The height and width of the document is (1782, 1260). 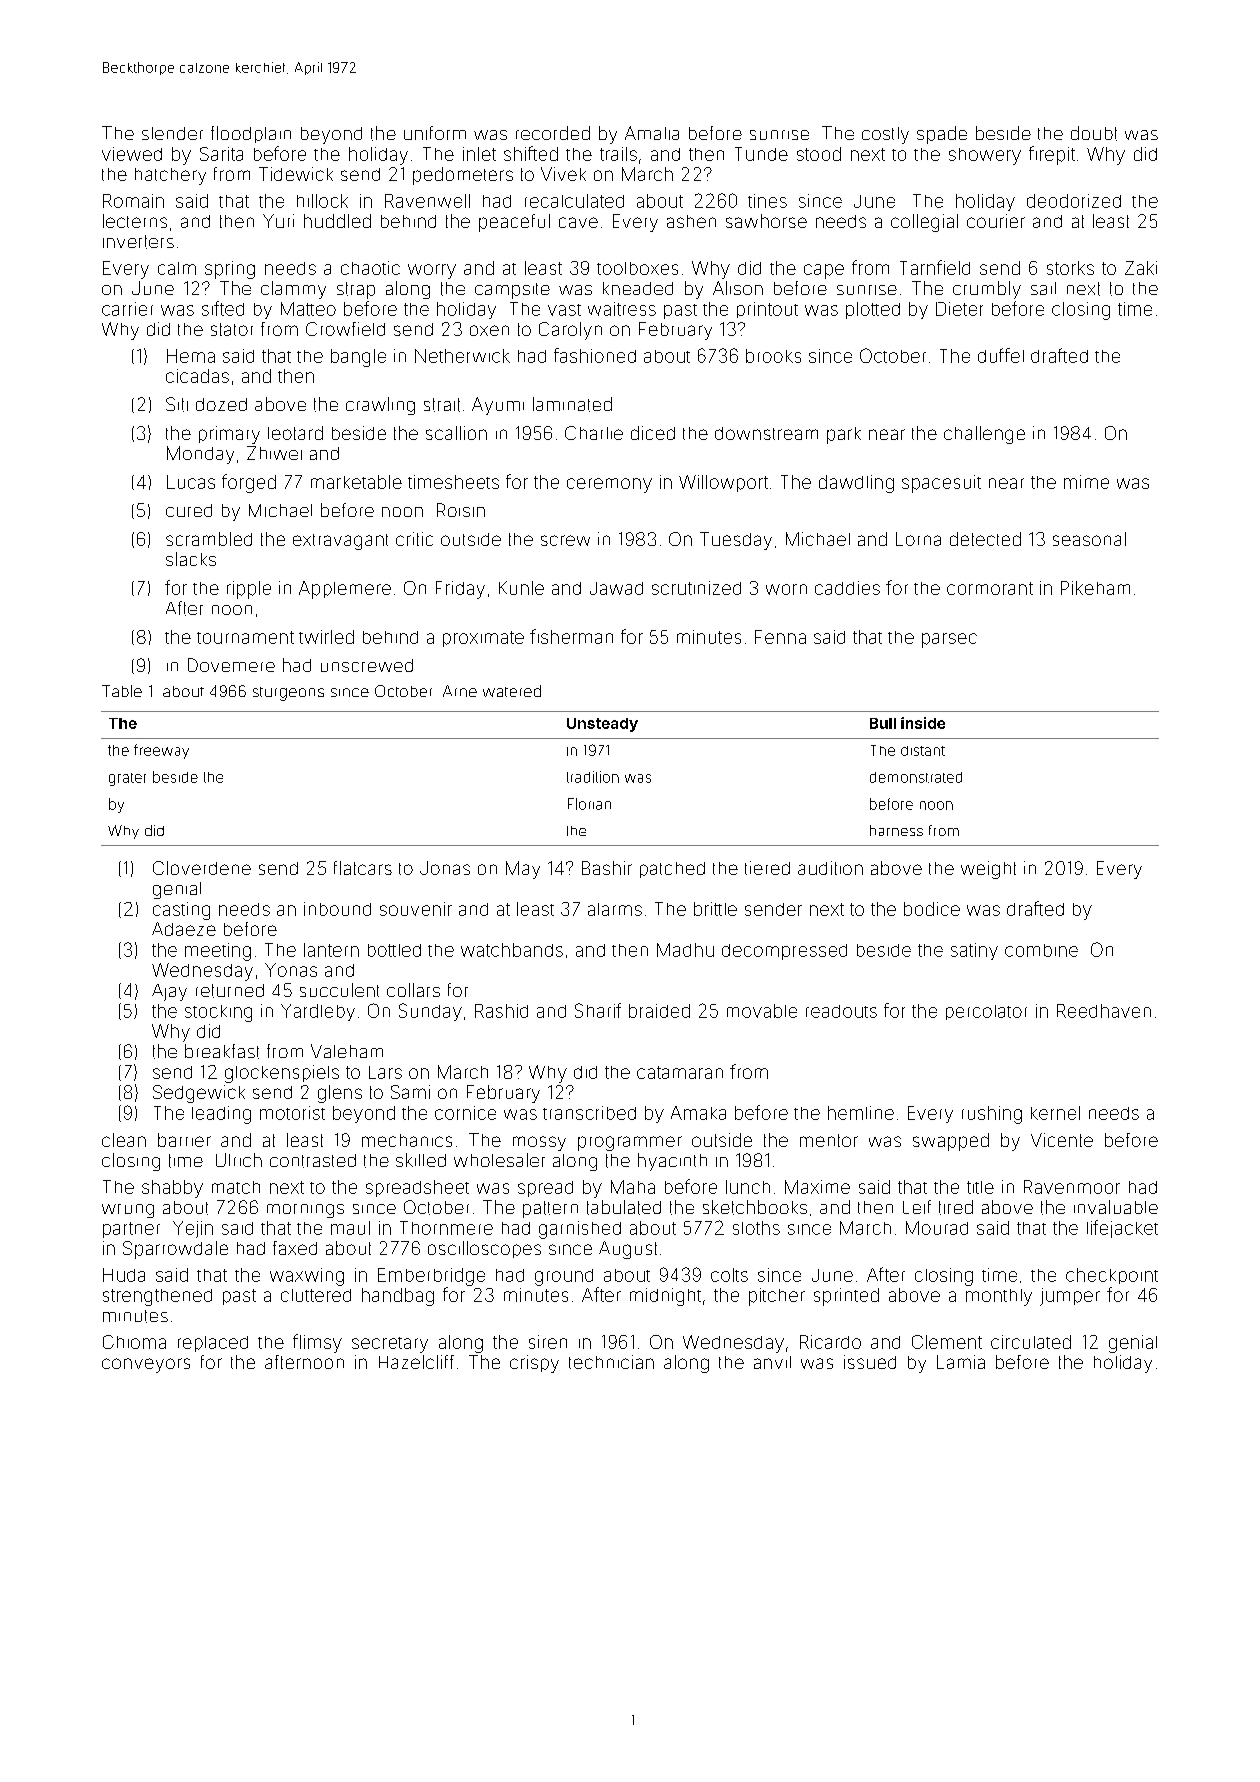 What do you see at coordinates (762, 1011) in the document?
I see `movable` at bounding box center [762, 1011].
